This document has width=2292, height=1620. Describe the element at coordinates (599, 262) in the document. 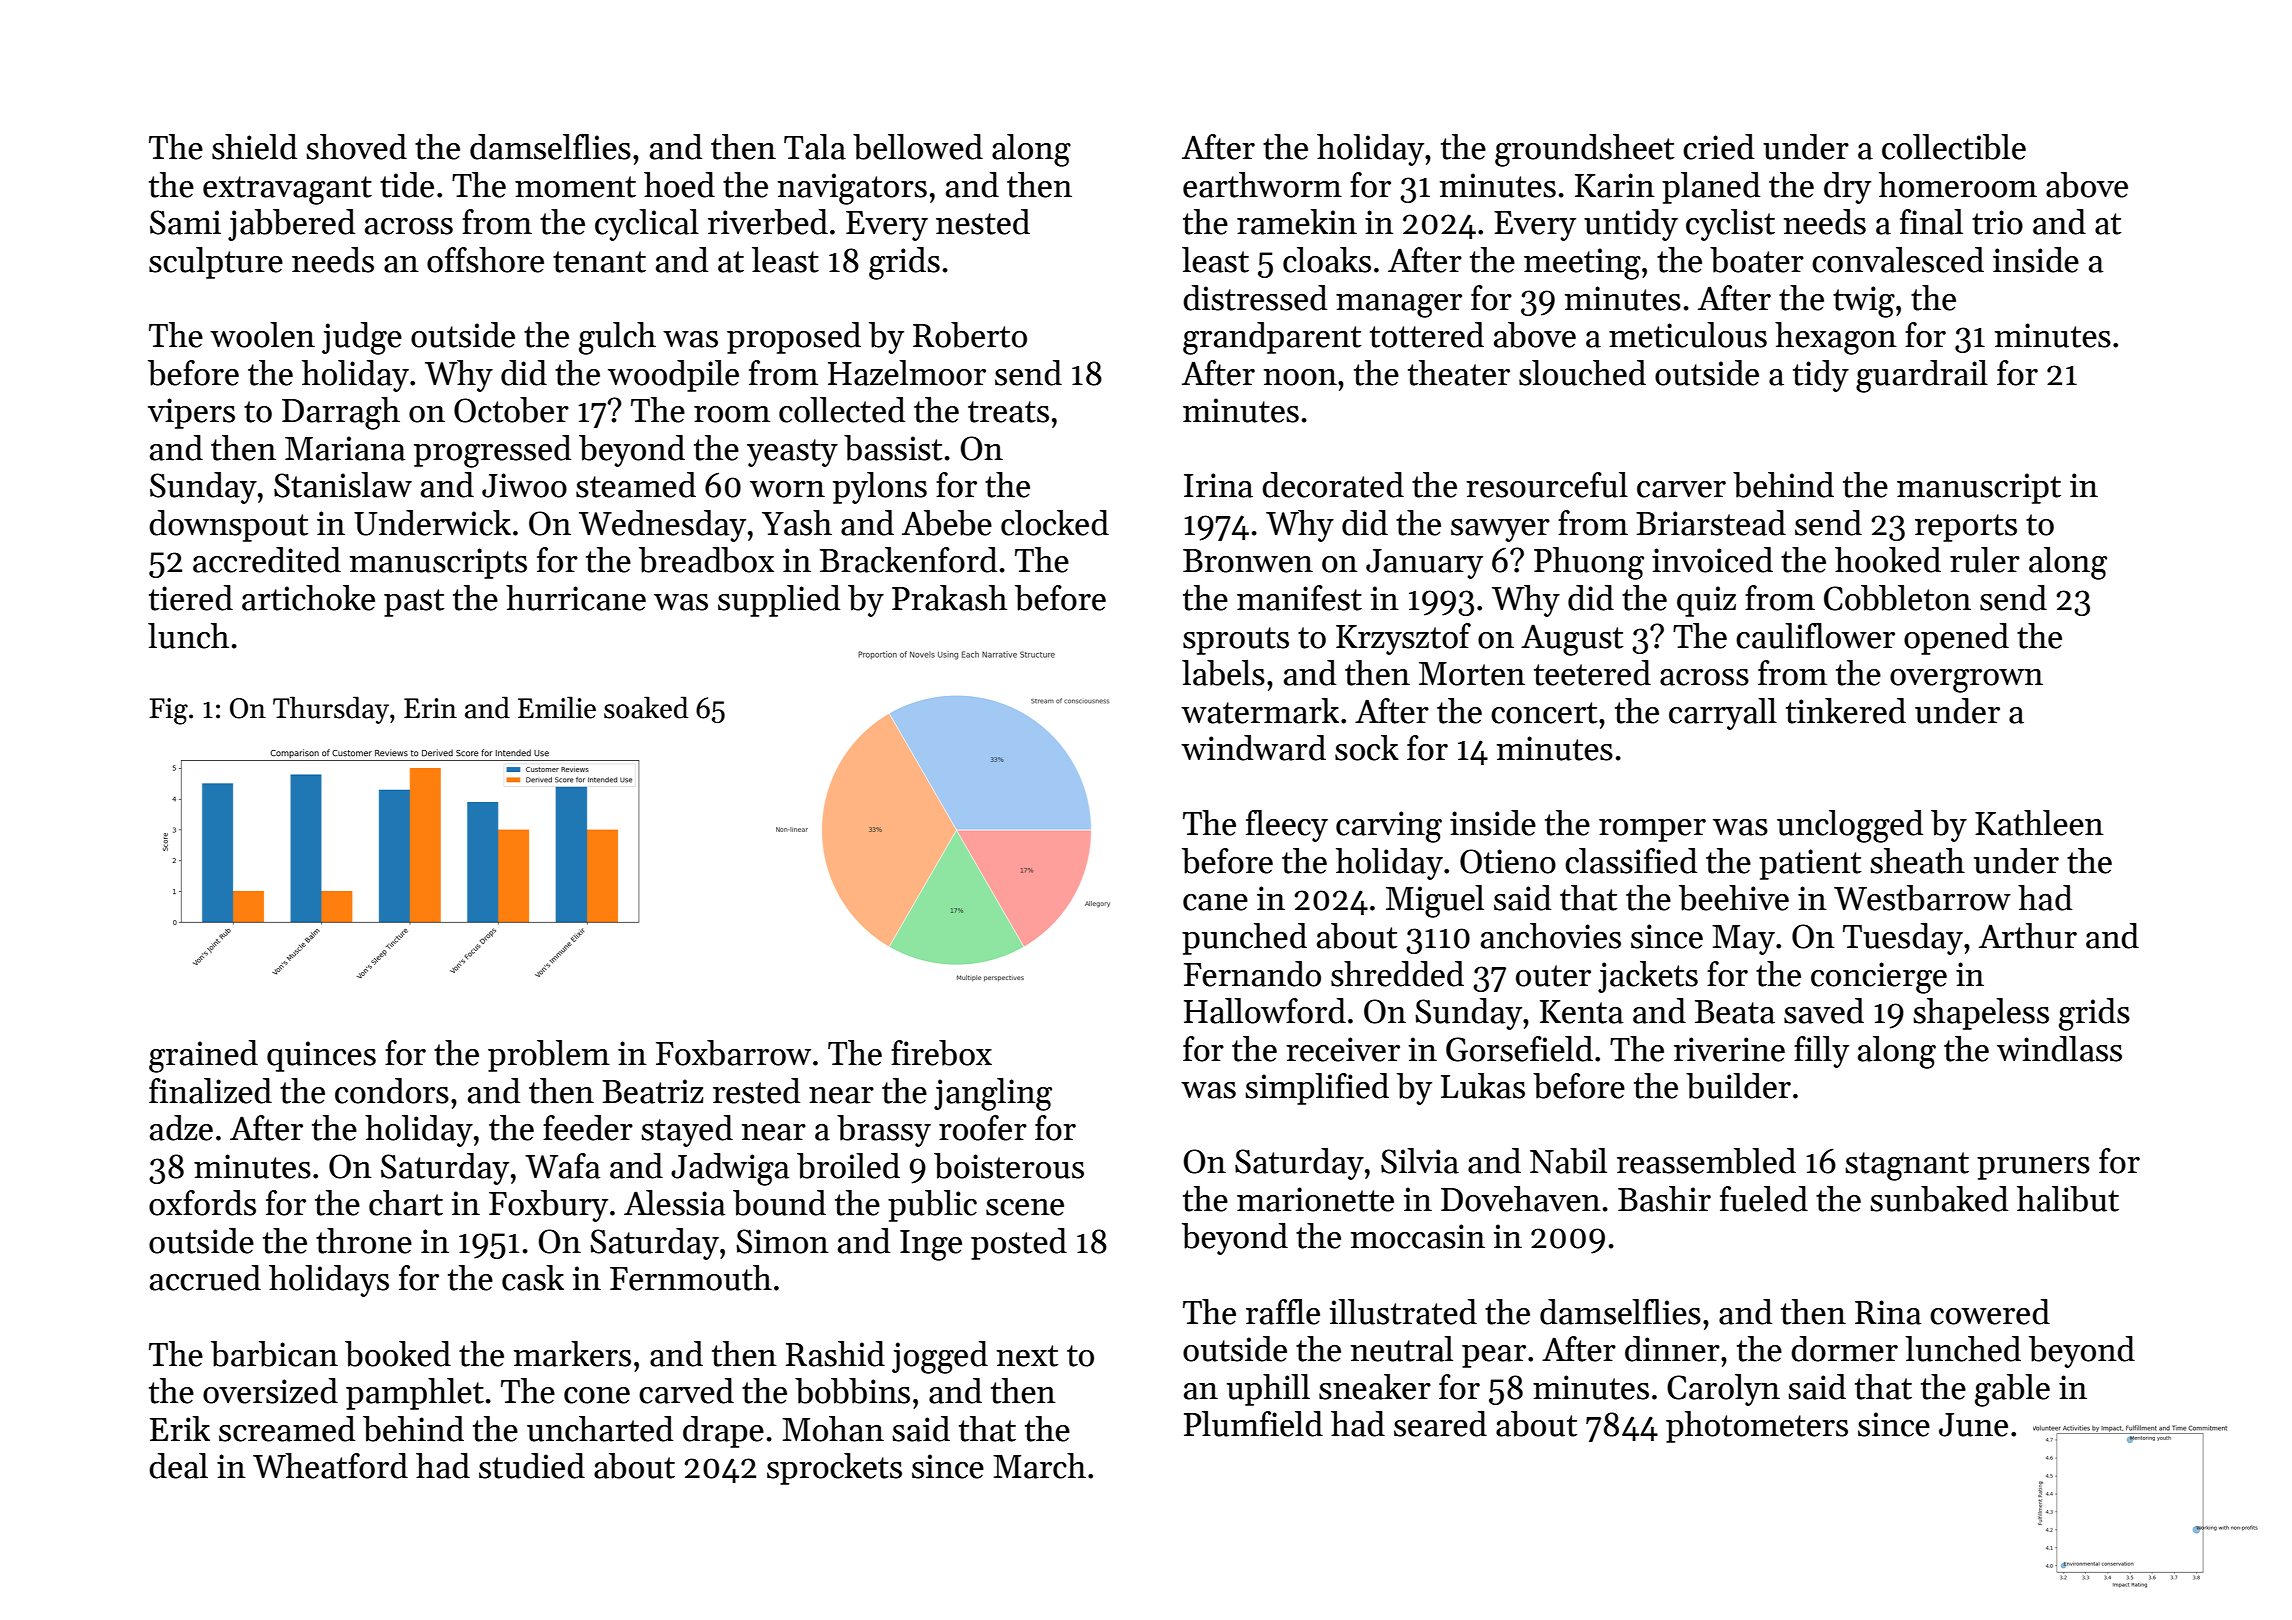

I see `tenant` at that location.
